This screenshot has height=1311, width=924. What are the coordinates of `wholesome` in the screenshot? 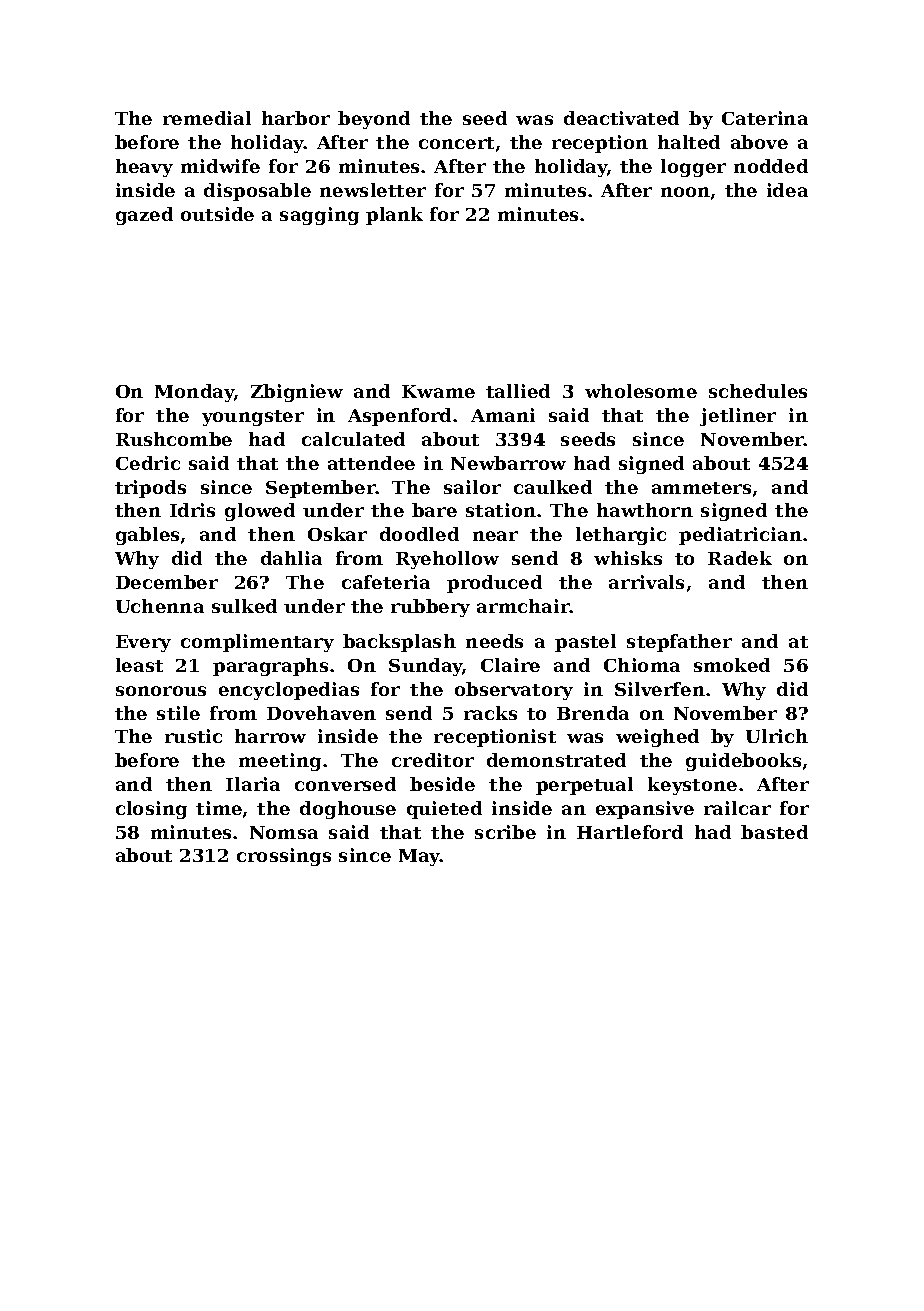 It's located at (641, 391).
